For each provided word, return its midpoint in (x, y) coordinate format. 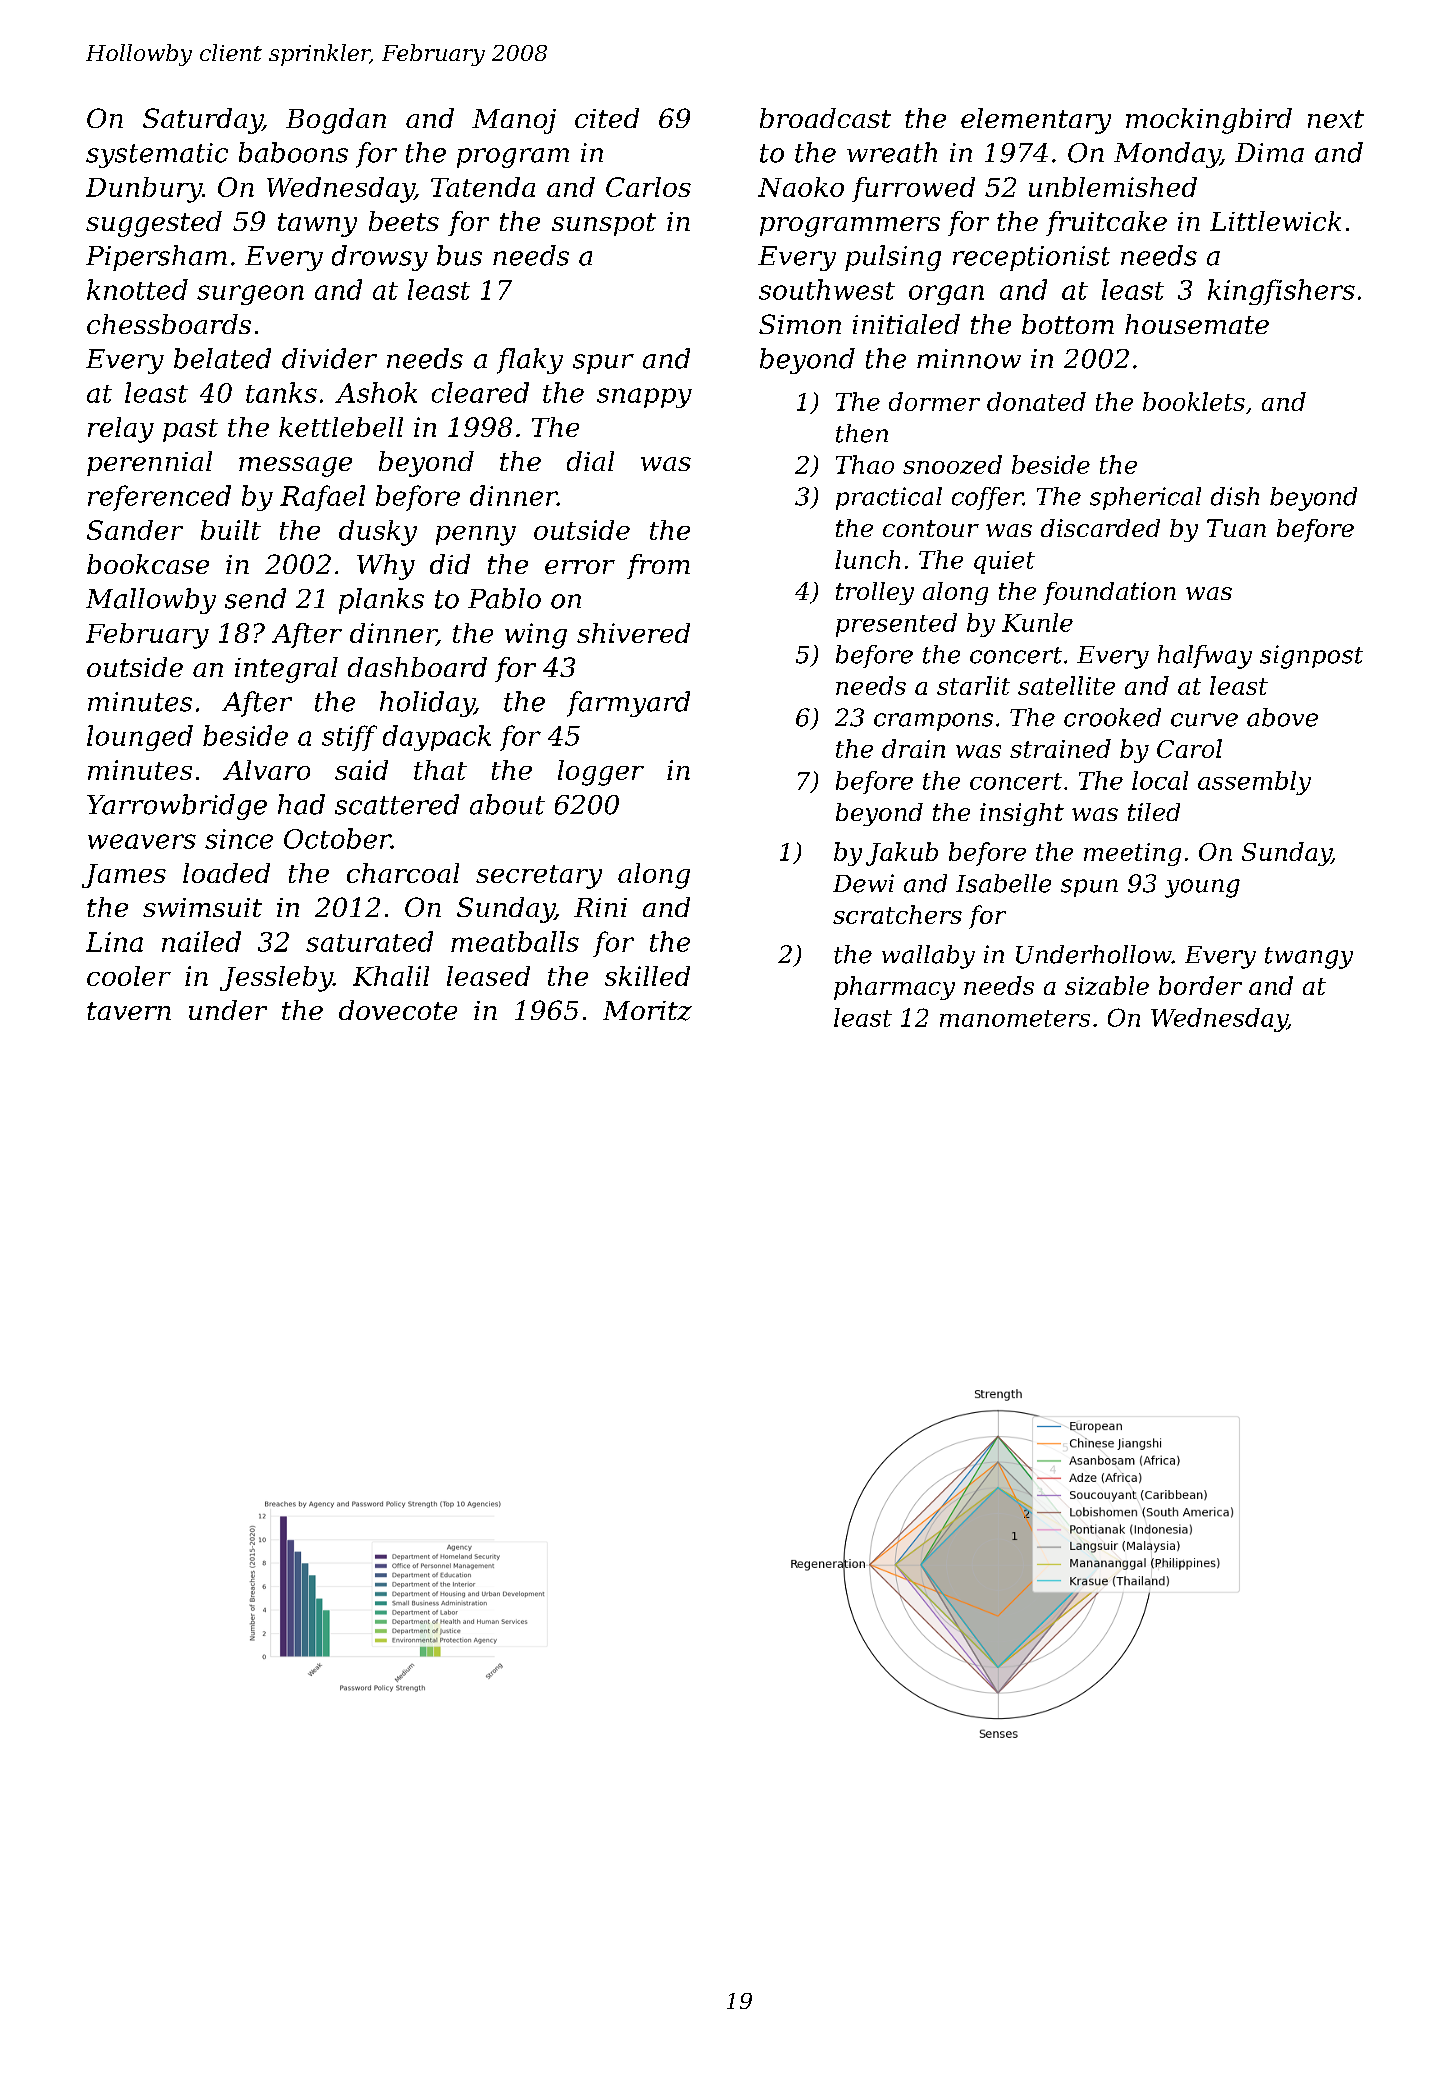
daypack (437, 738)
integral (286, 670)
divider (329, 358)
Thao (865, 464)
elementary (1036, 121)
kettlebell (341, 427)
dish (1235, 496)
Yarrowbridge (177, 807)
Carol (1189, 748)
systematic (157, 155)
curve (1204, 720)
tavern (129, 1011)
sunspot (604, 224)
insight (1022, 814)
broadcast (825, 118)
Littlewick (1275, 221)
